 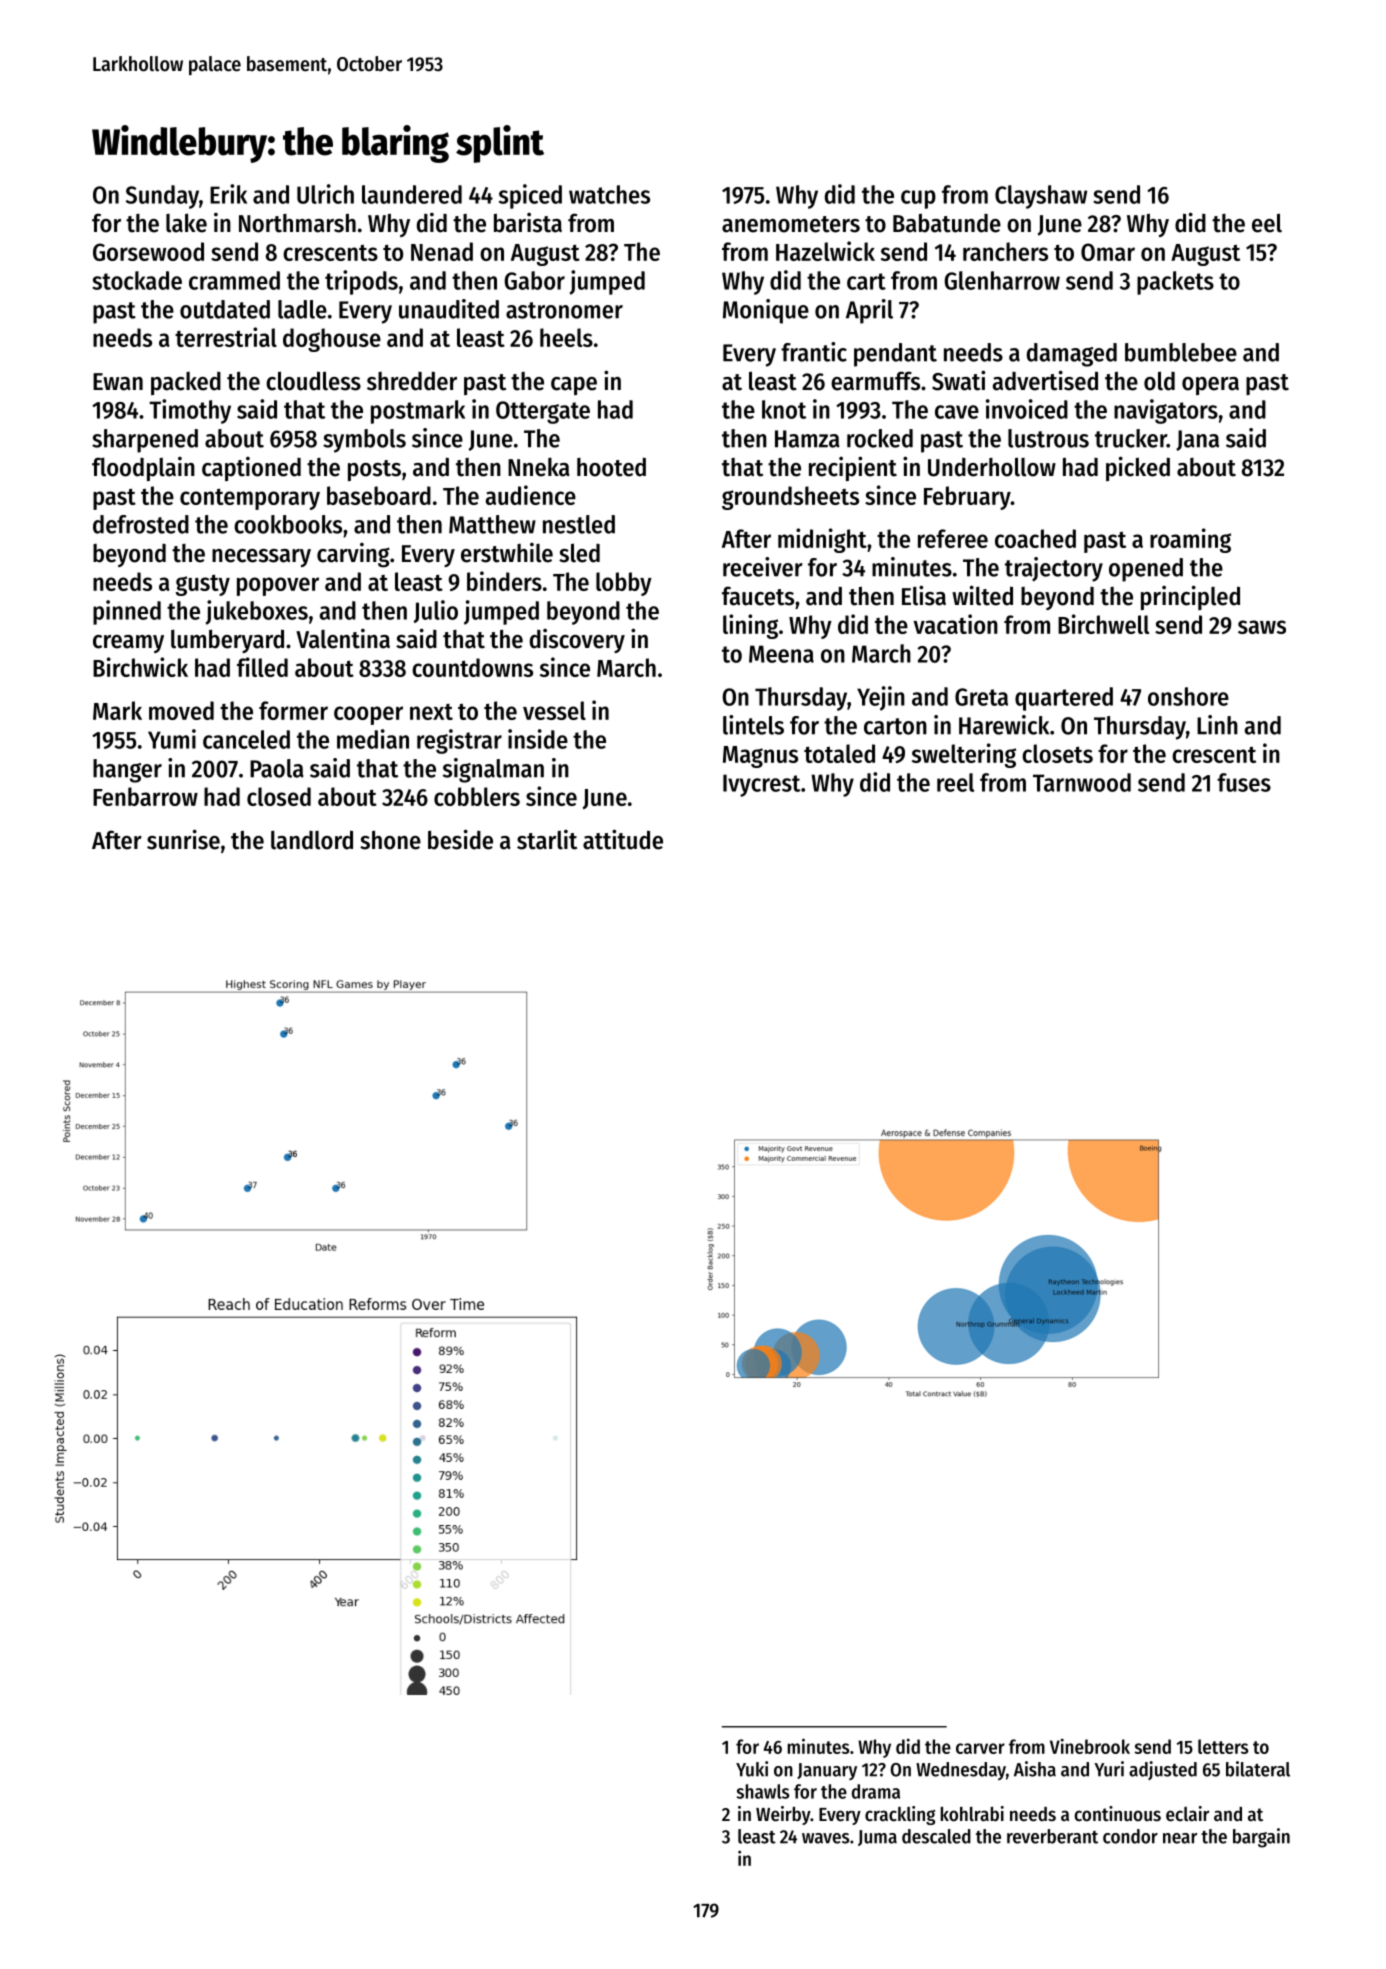 What do you see at coordinates (1223, 1746) in the image?
I see `letters` at bounding box center [1223, 1746].
